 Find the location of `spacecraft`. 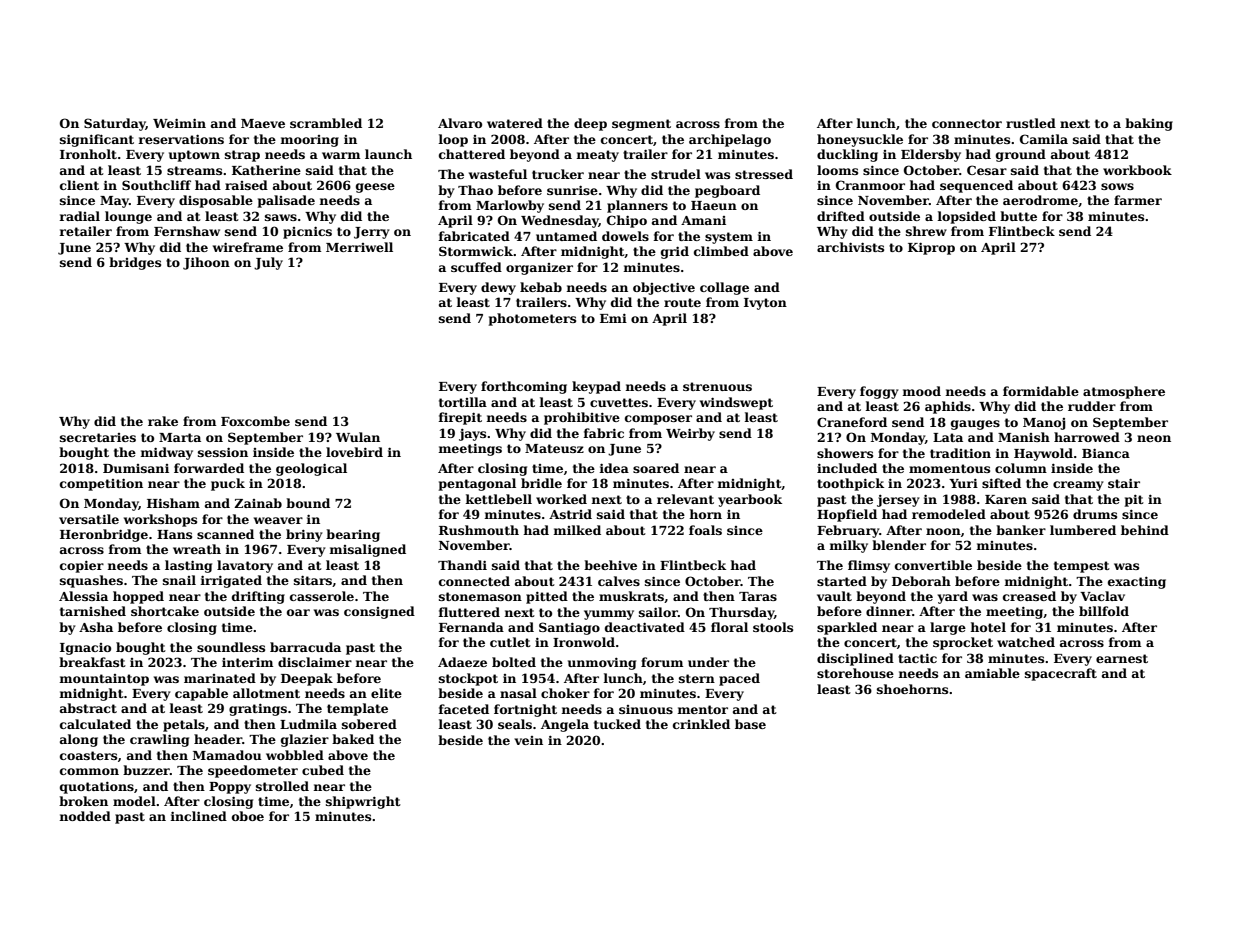

spacecraft is located at coordinates (1061, 674).
